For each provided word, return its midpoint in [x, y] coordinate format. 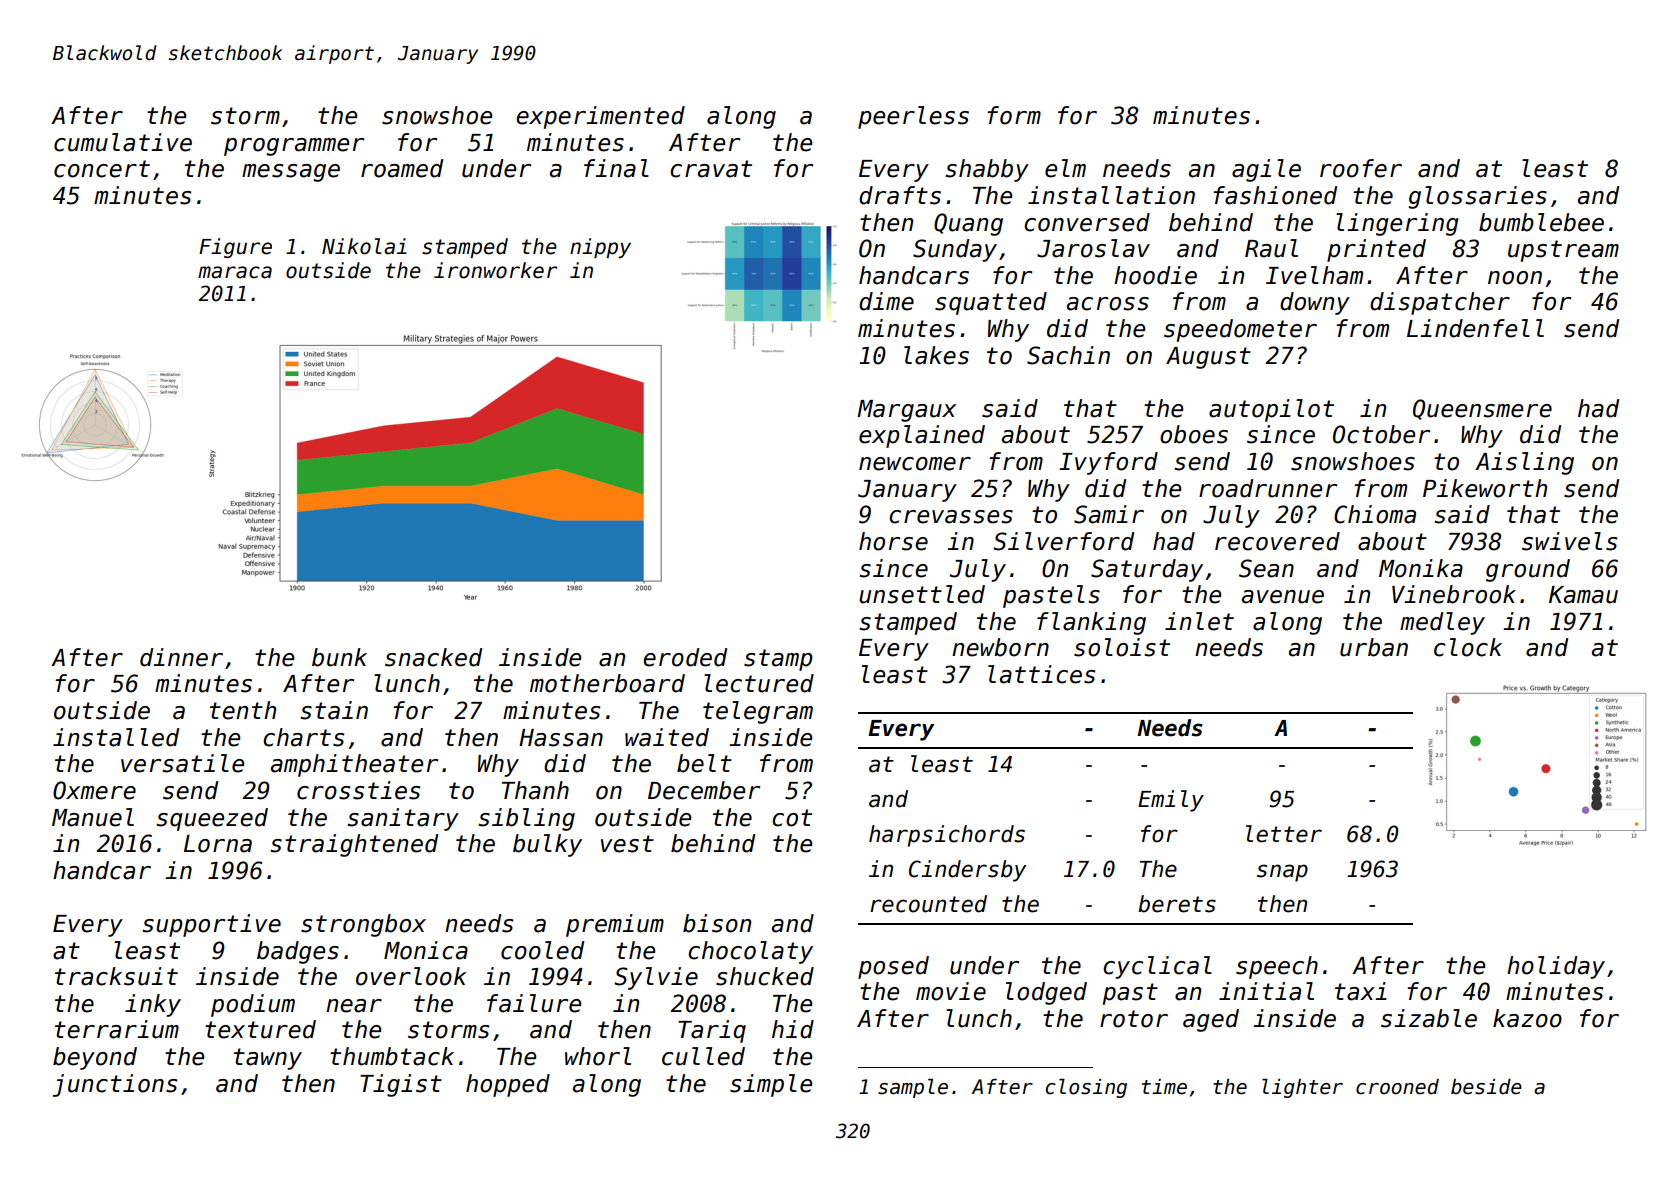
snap [1282, 873]
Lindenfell [1475, 328]
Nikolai [364, 246]
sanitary [403, 819]
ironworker [495, 270]
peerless [913, 117]
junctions [115, 1085]
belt [704, 763]
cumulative [123, 142]
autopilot [1271, 410]
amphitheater [354, 765]
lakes [936, 355]
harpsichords [947, 836]
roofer [1361, 168]
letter [1284, 834]
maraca [235, 272]
